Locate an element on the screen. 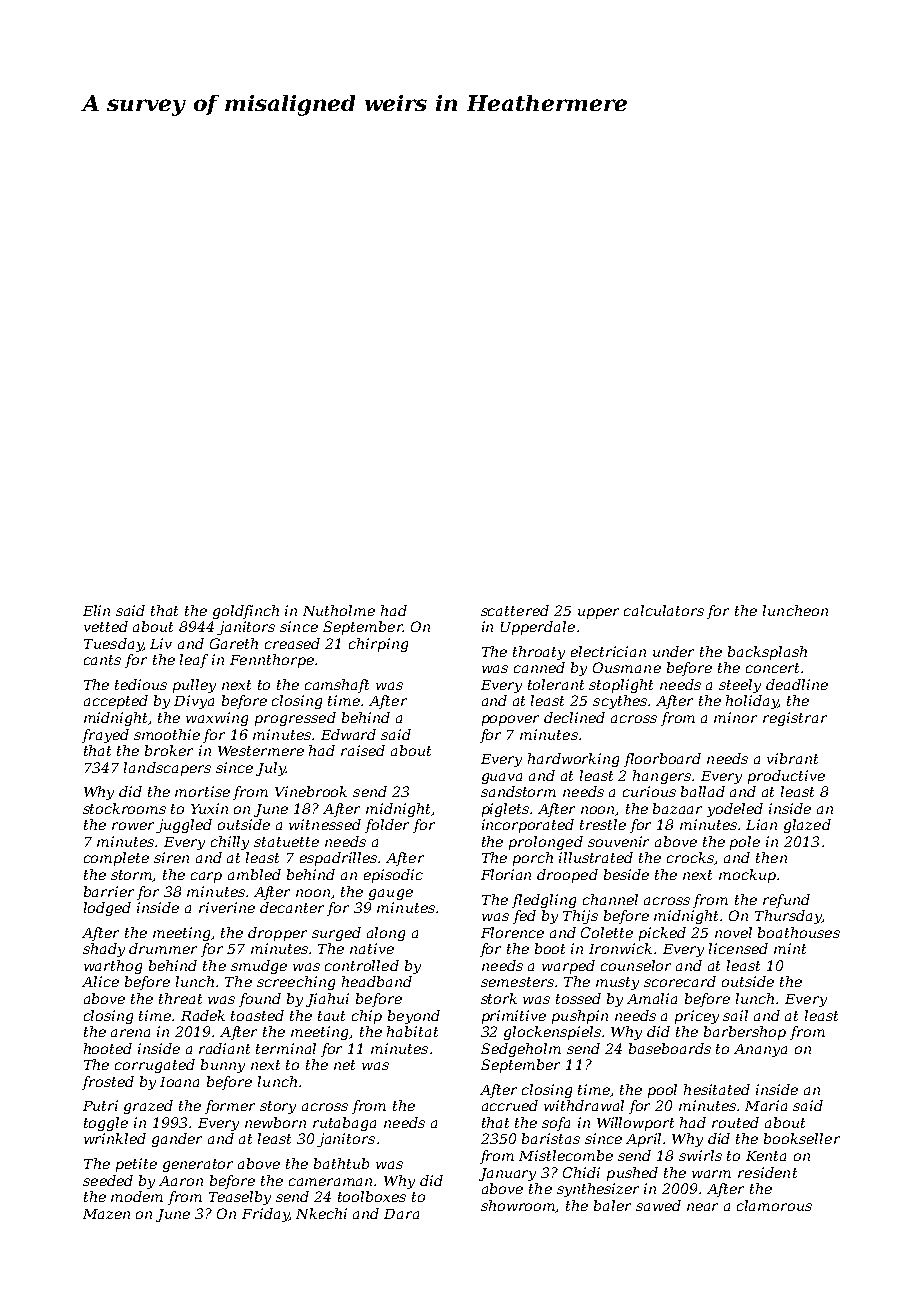 This screenshot has width=924, height=1308. clamorous is located at coordinates (774, 1205).
